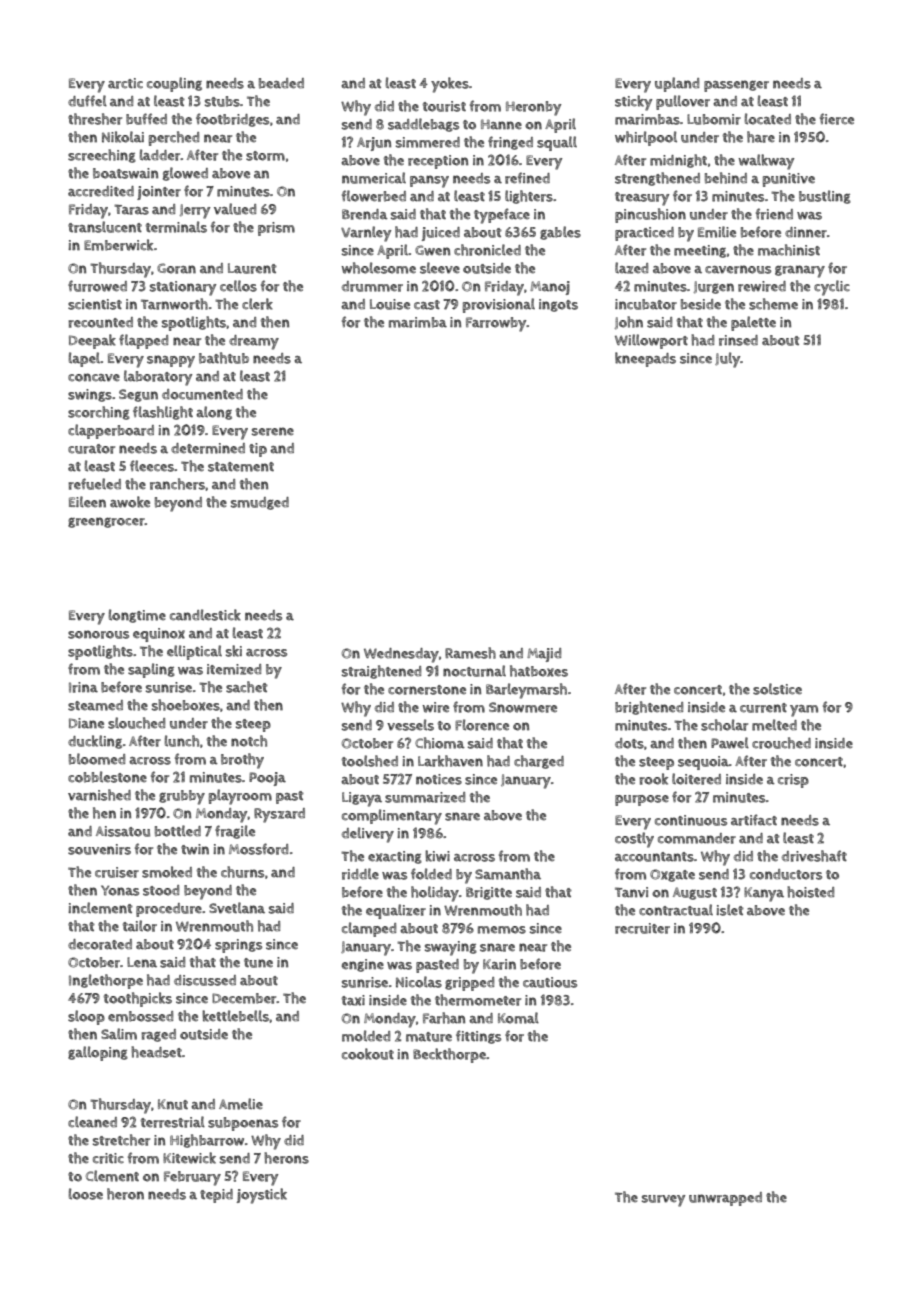  I want to click on unwrapped, so click(725, 1199).
